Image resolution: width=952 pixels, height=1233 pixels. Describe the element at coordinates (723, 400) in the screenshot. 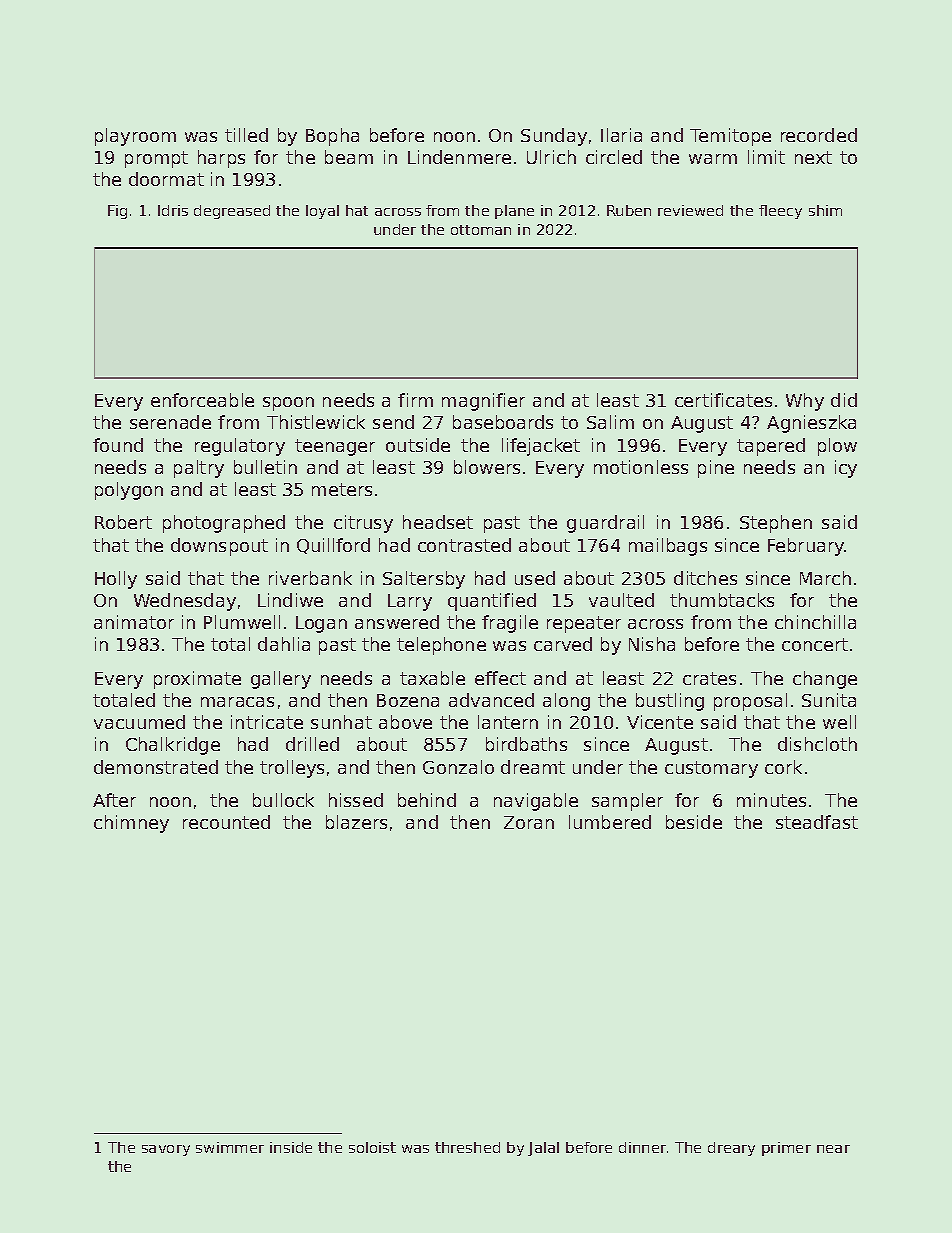

I see `certificates` at that location.
